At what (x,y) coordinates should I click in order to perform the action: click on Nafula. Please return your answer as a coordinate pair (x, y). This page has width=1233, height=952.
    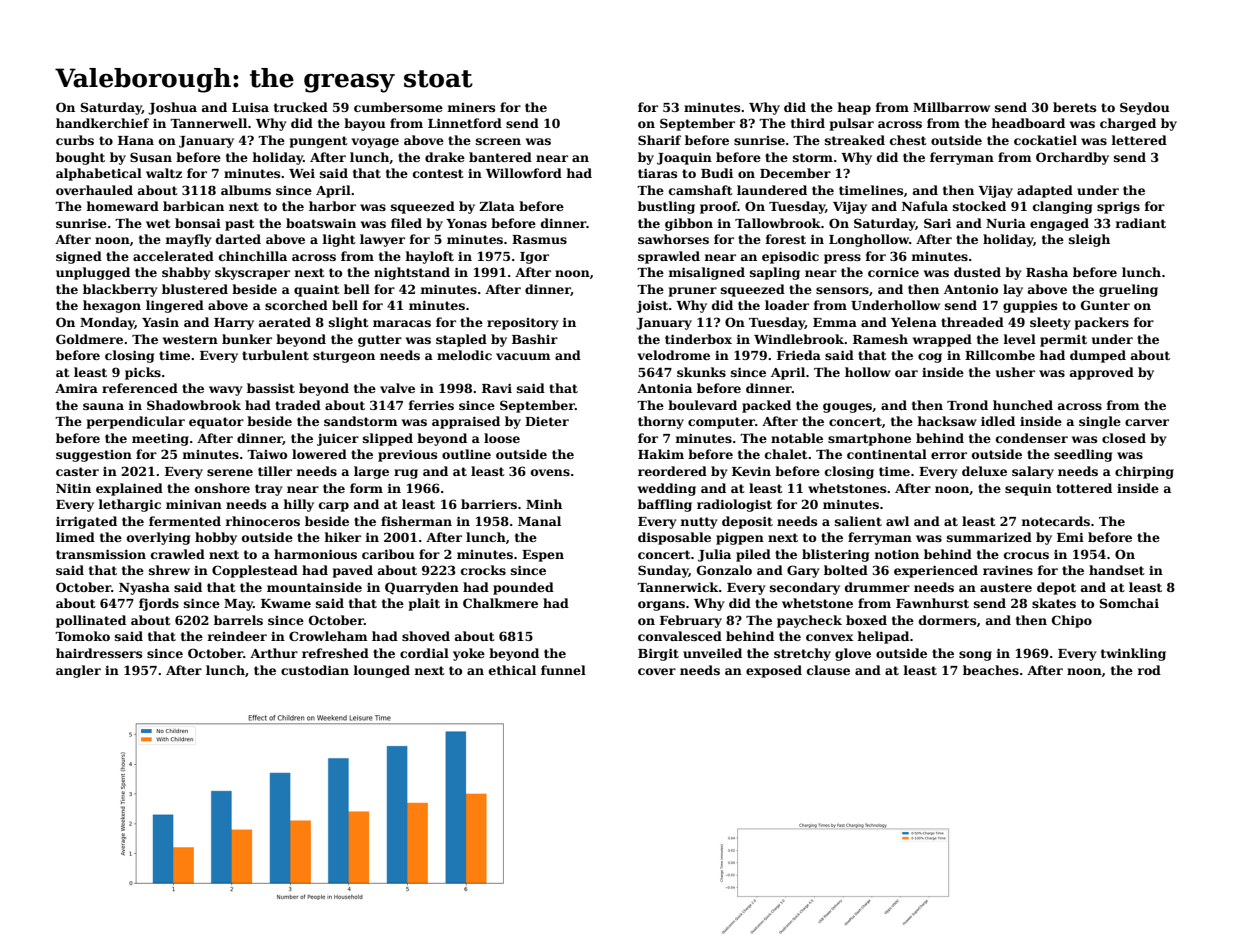
    Looking at the image, I should click on (925, 206).
